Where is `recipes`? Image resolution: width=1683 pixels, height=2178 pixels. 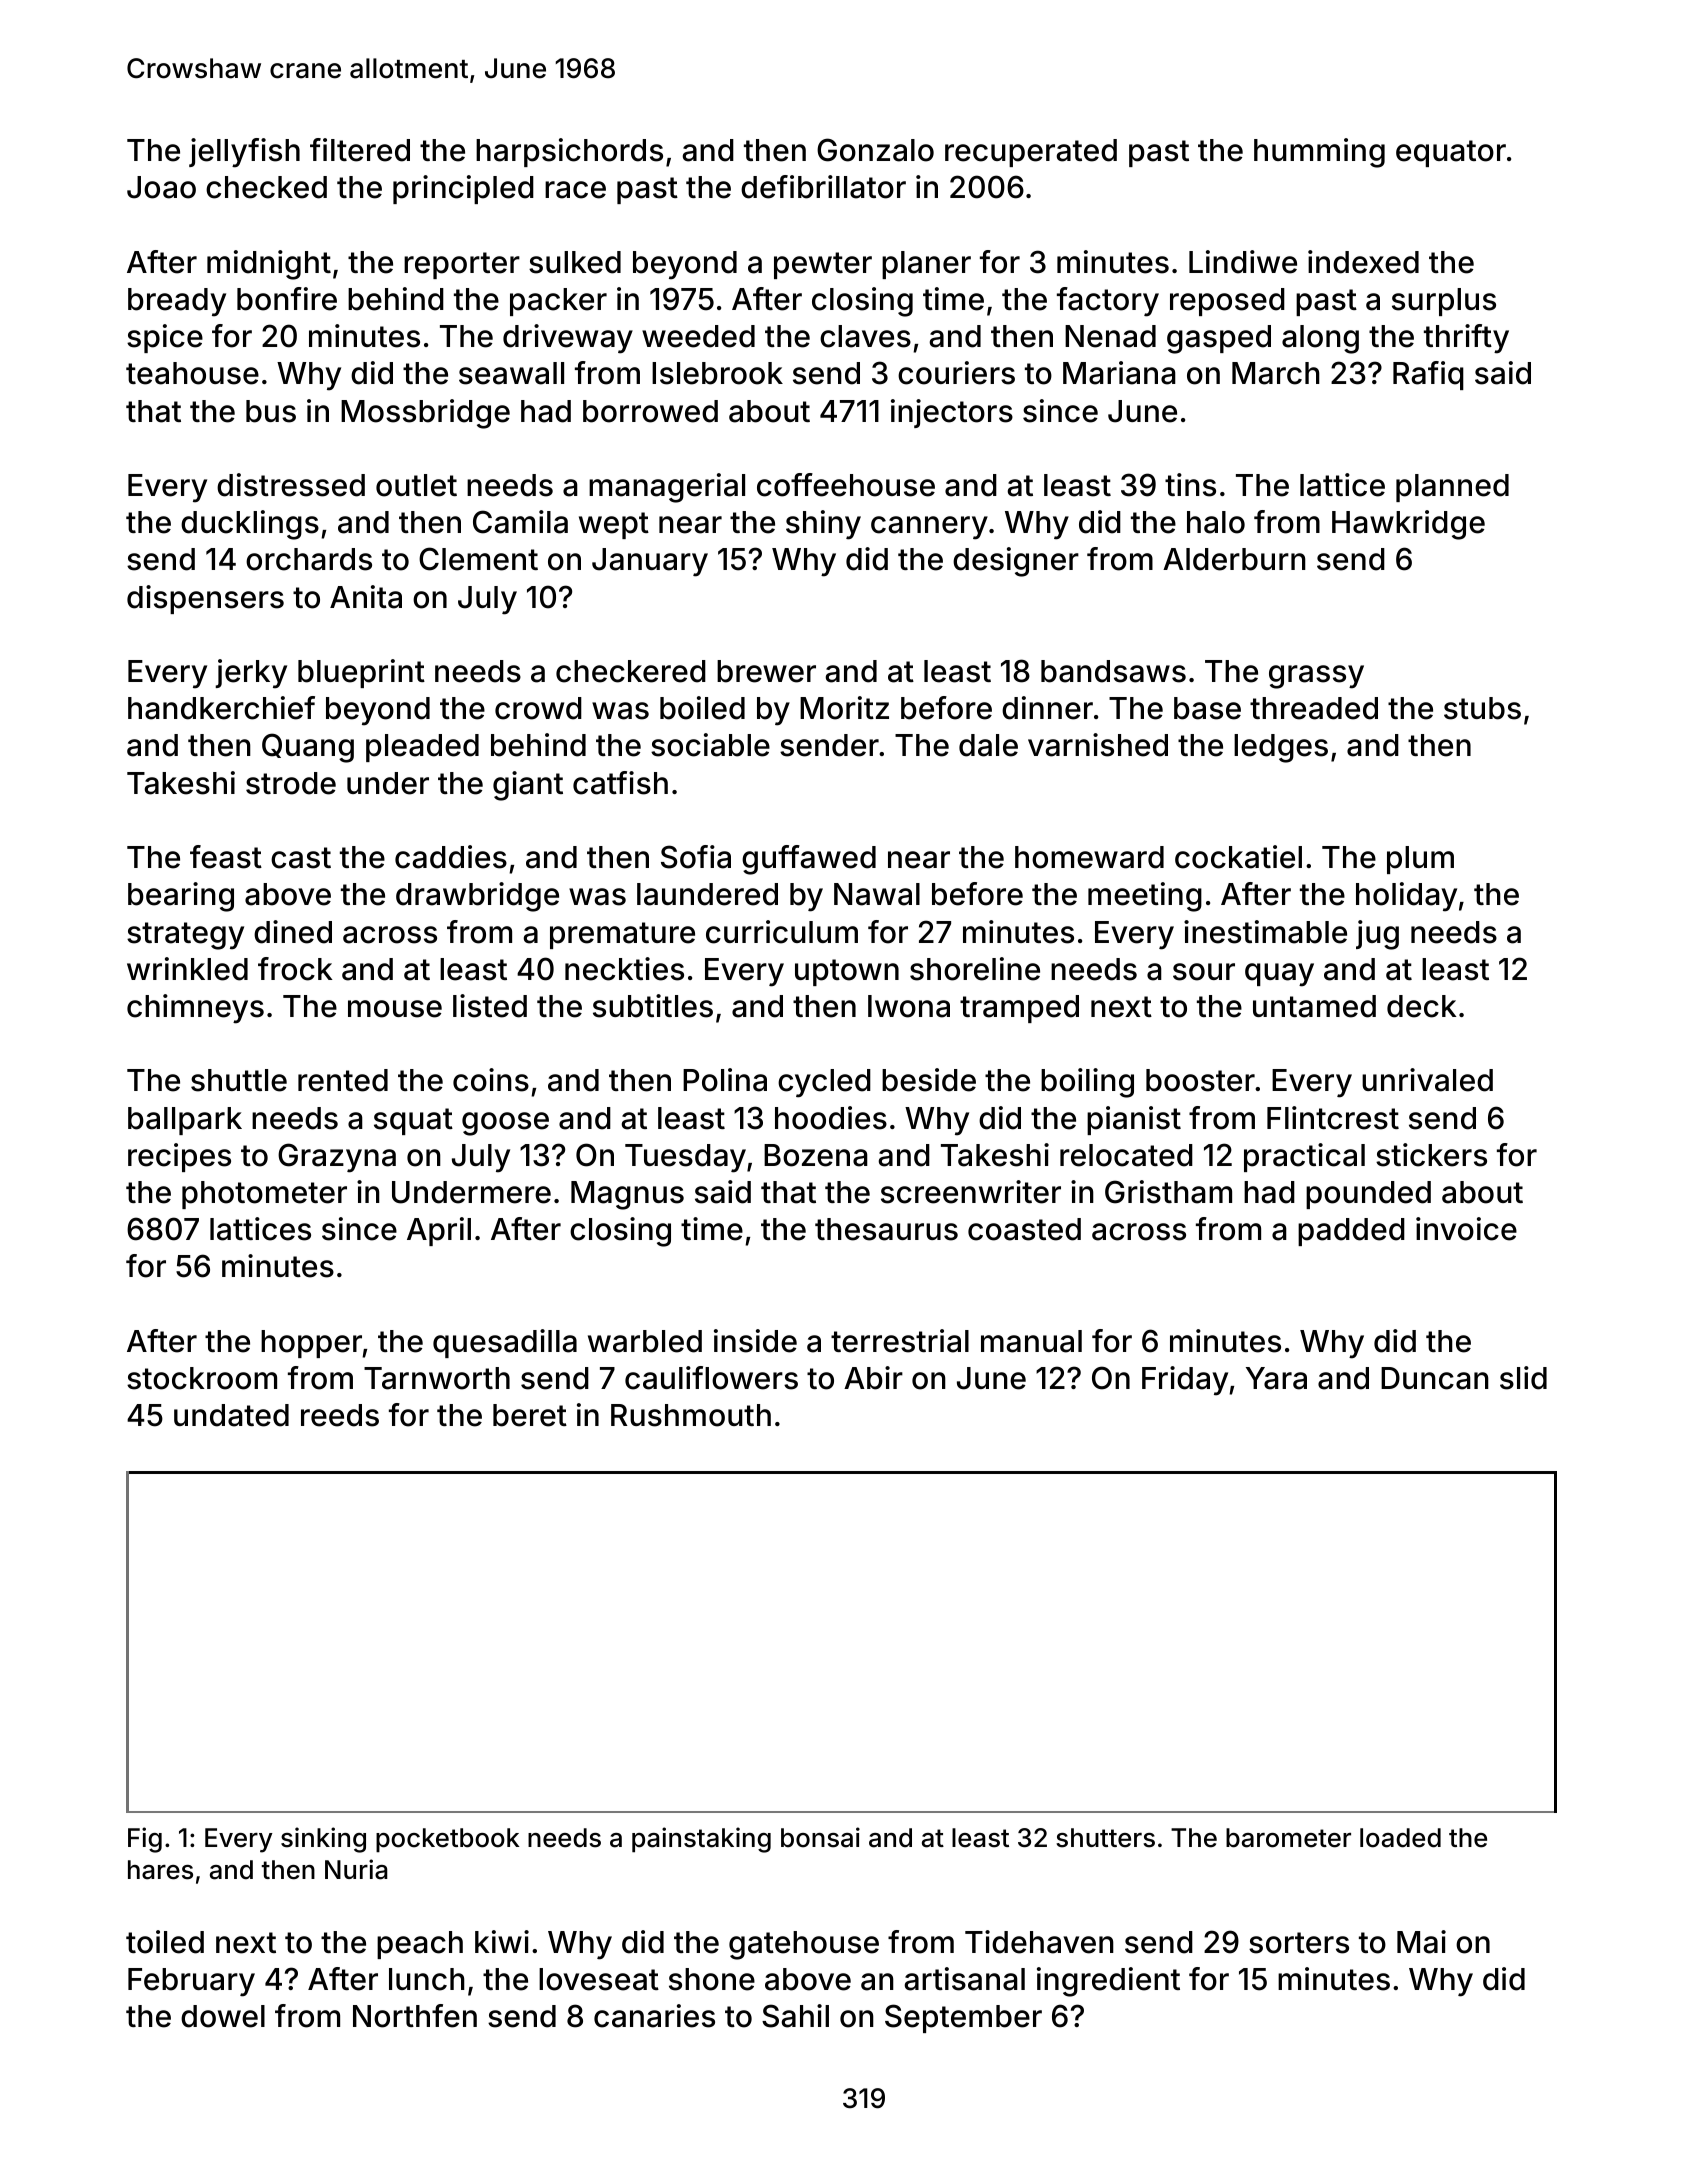
recipes is located at coordinates (179, 1157).
